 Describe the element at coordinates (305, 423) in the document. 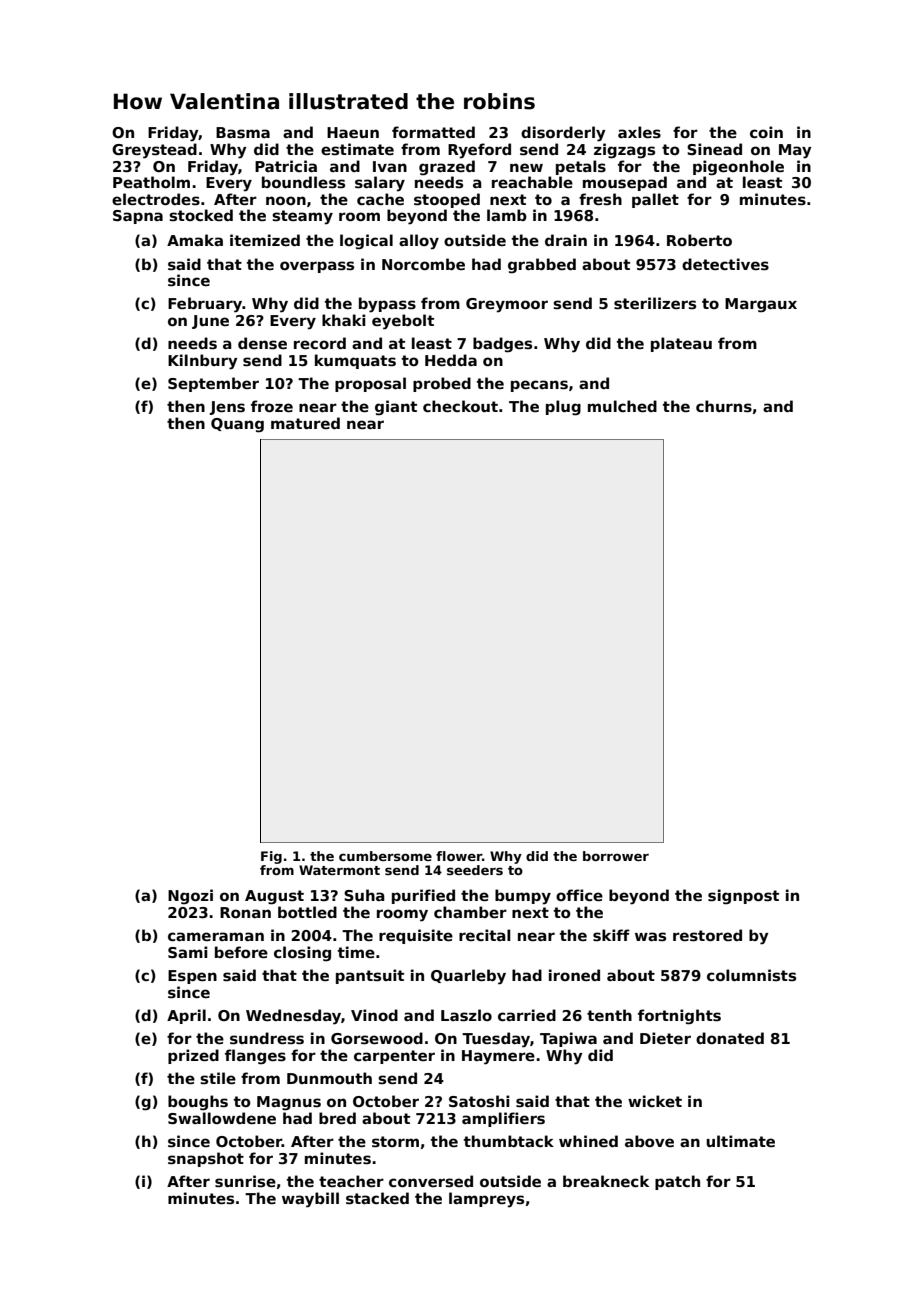

I see `matured` at that location.
